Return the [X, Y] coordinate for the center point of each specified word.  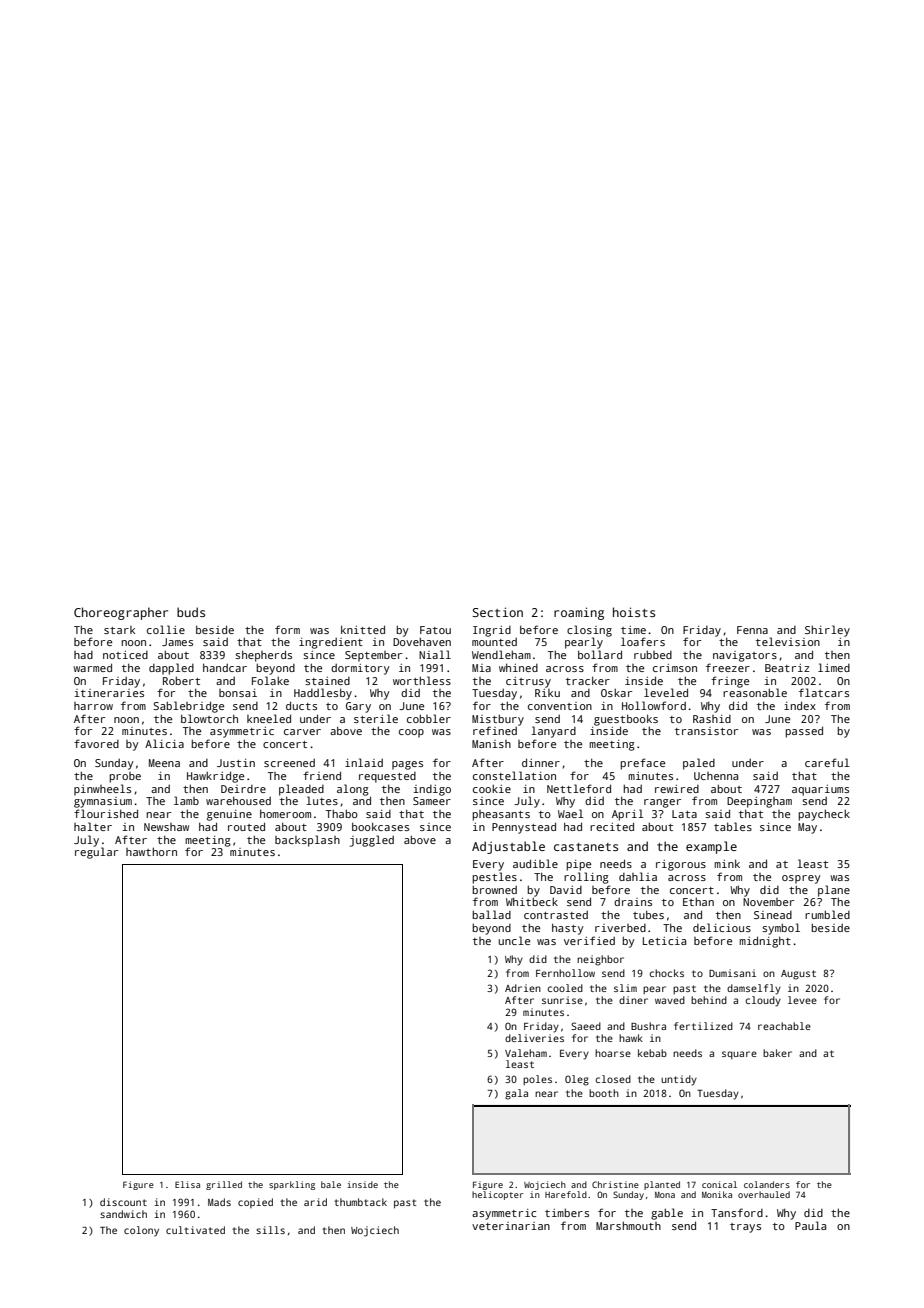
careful [827, 762]
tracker [588, 680]
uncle [514, 940]
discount [123, 1202]
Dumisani [732, 973]
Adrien [523, 988]
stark [119, 630]
